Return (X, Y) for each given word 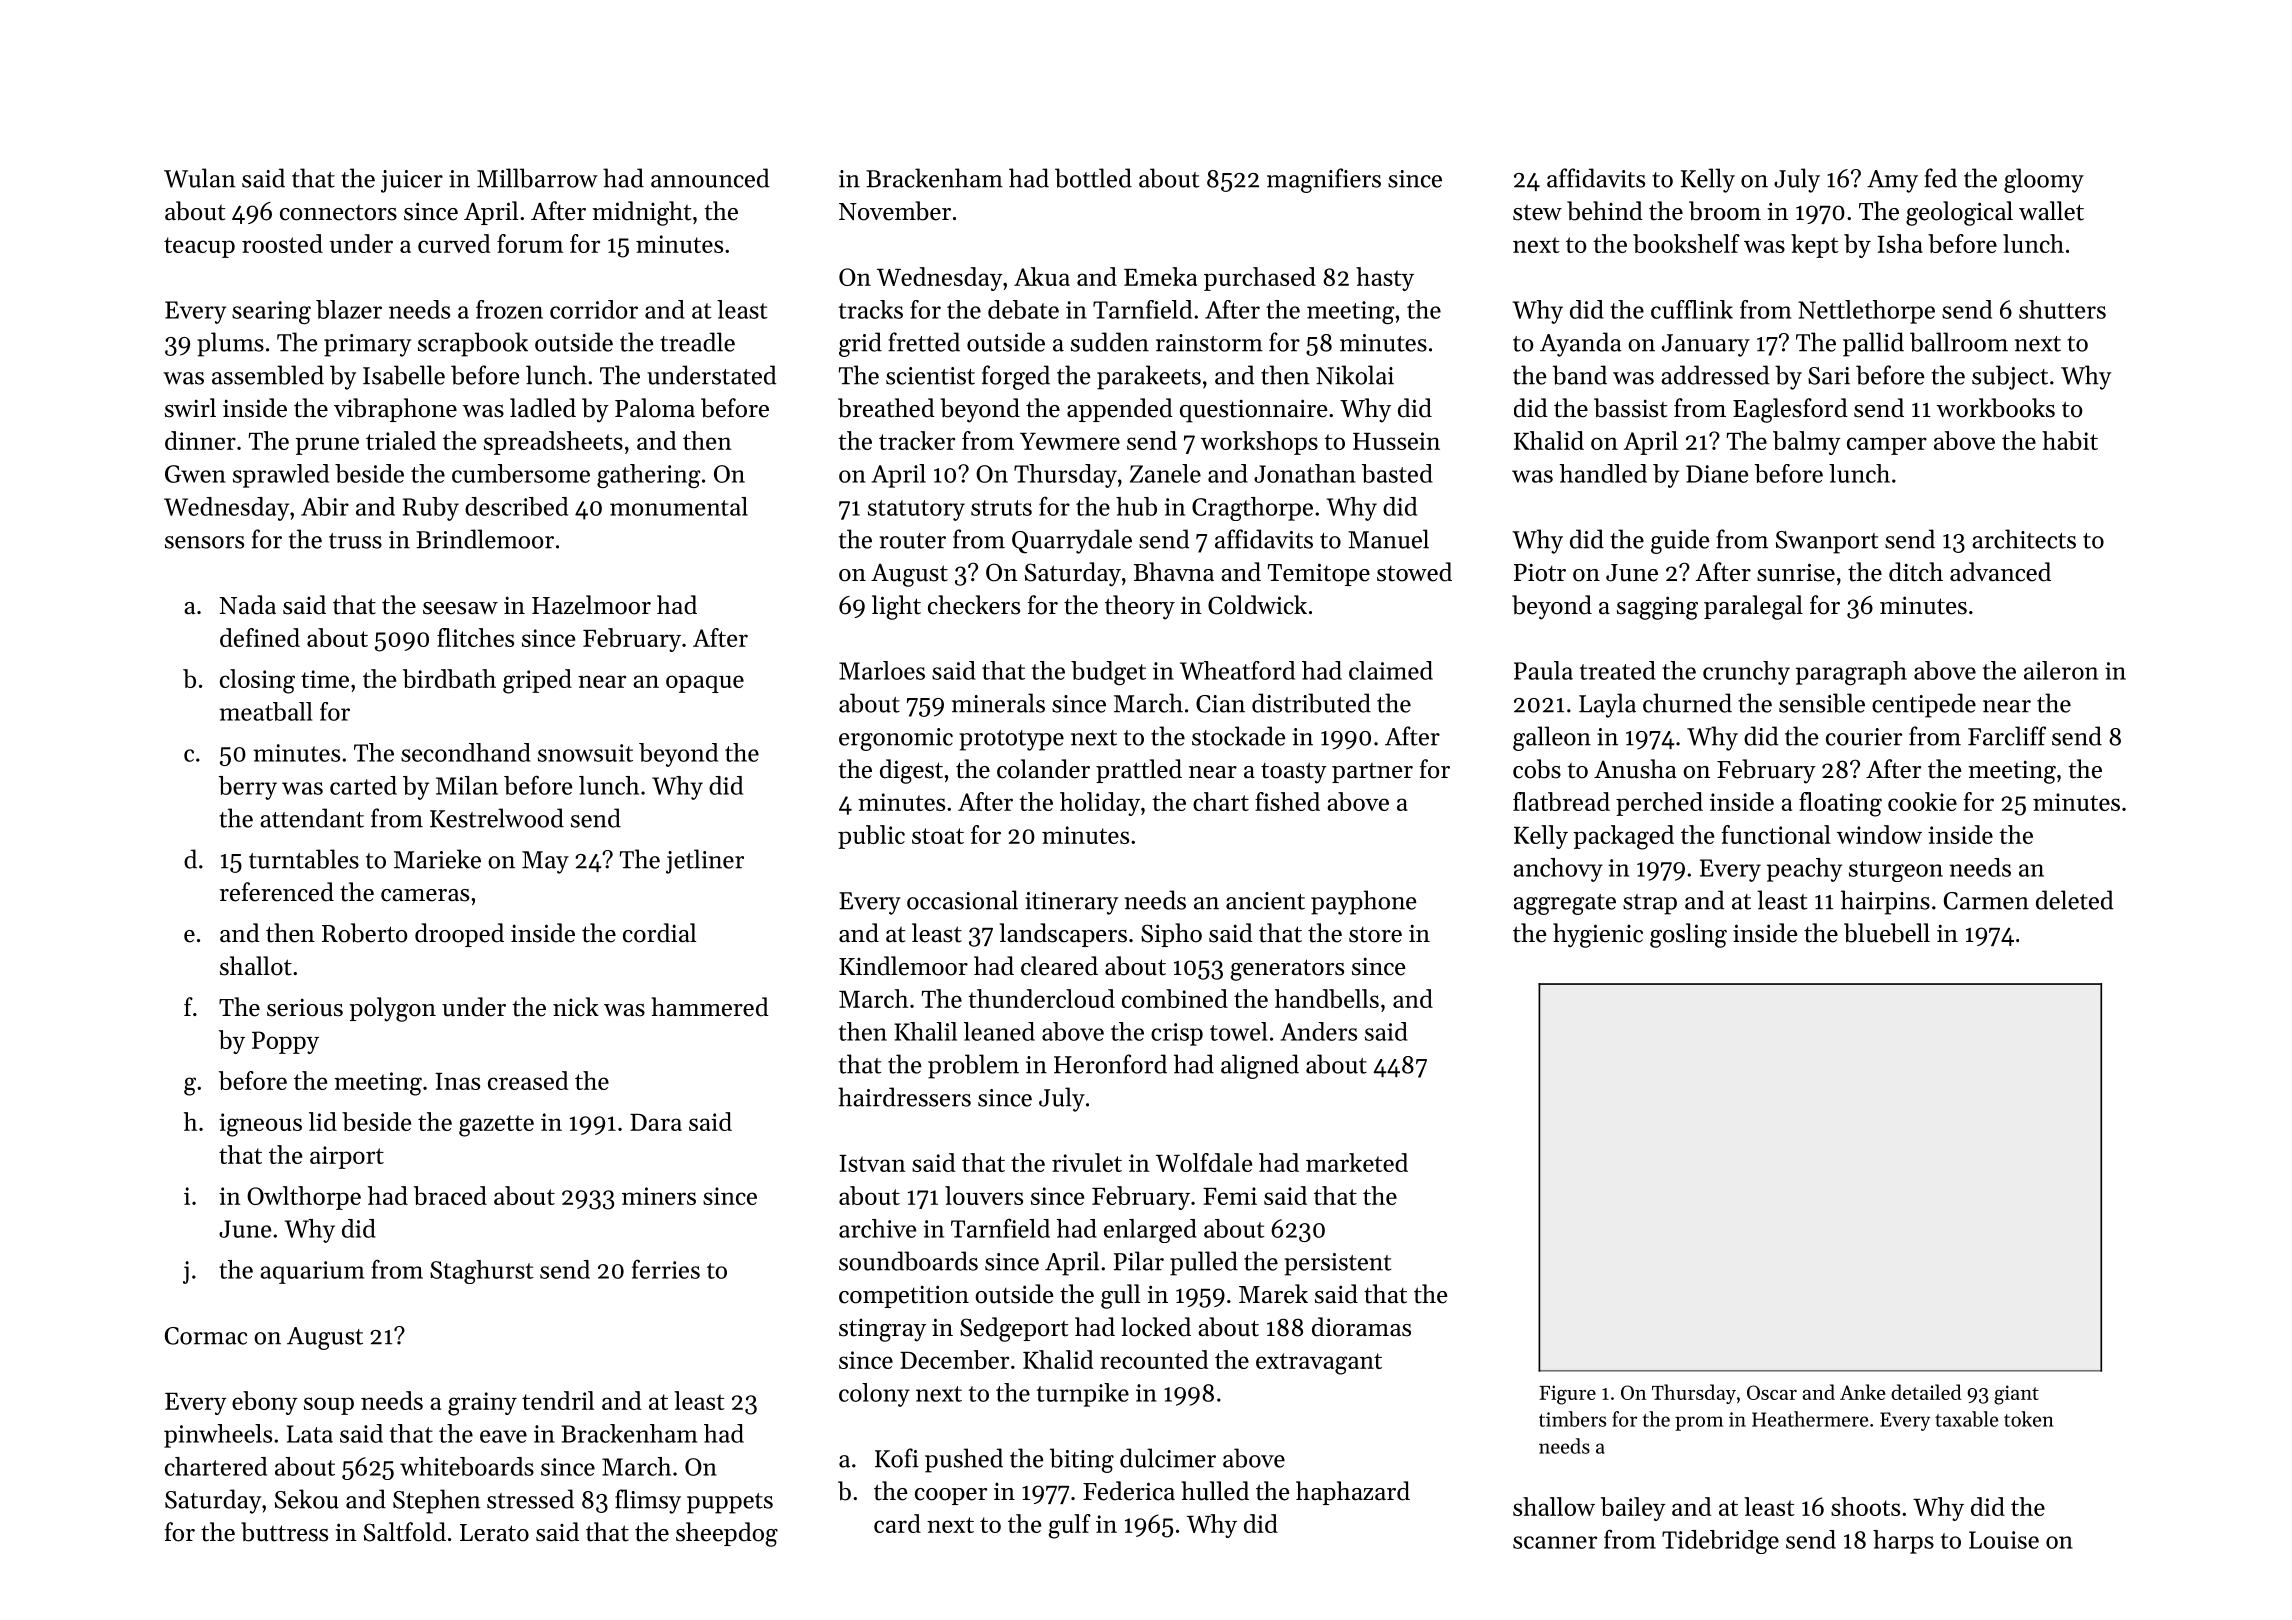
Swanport (1827, 542)
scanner (1555, 1542)
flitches (475, 637)
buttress (284, 1532)
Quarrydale (1072, 541)
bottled (1093, 178)
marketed (1357, 1162)
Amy (1892, 181)
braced (450, 1195)
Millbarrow (537, 178)
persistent (1337, 1264)
